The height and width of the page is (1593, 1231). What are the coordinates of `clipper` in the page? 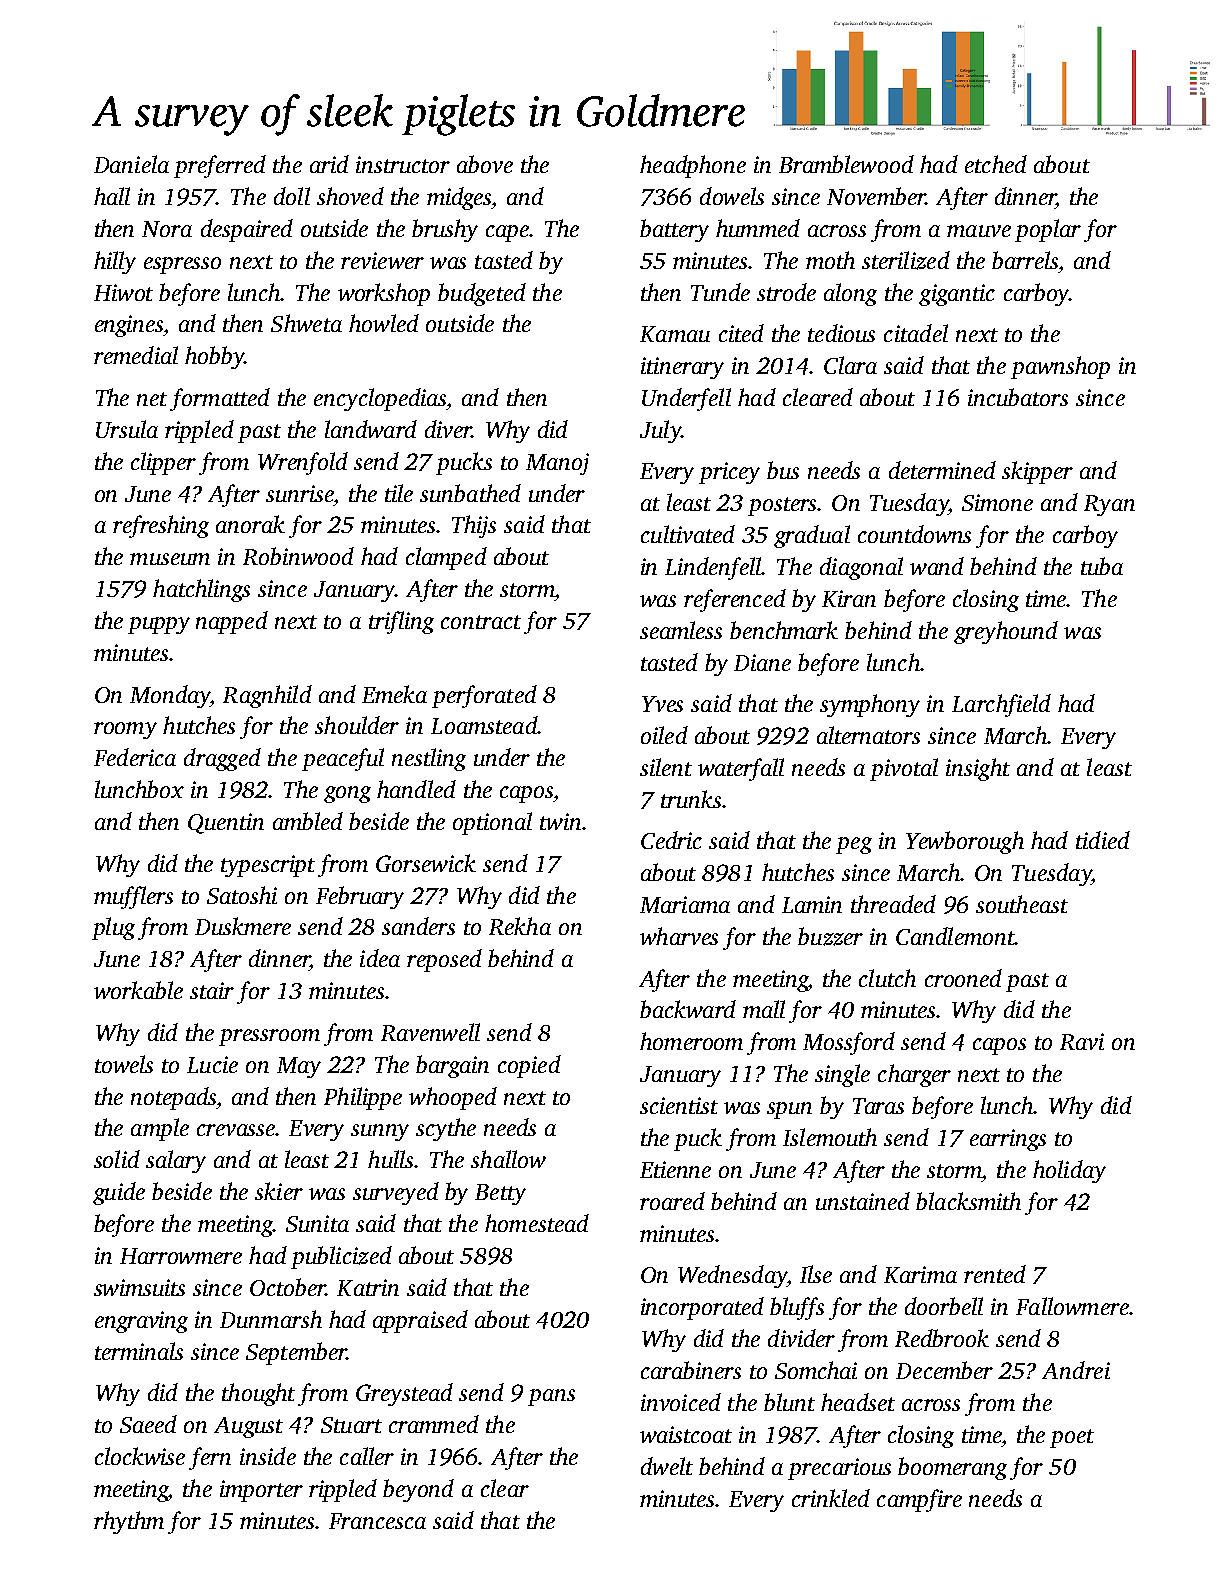 It's located at (163, 463).
